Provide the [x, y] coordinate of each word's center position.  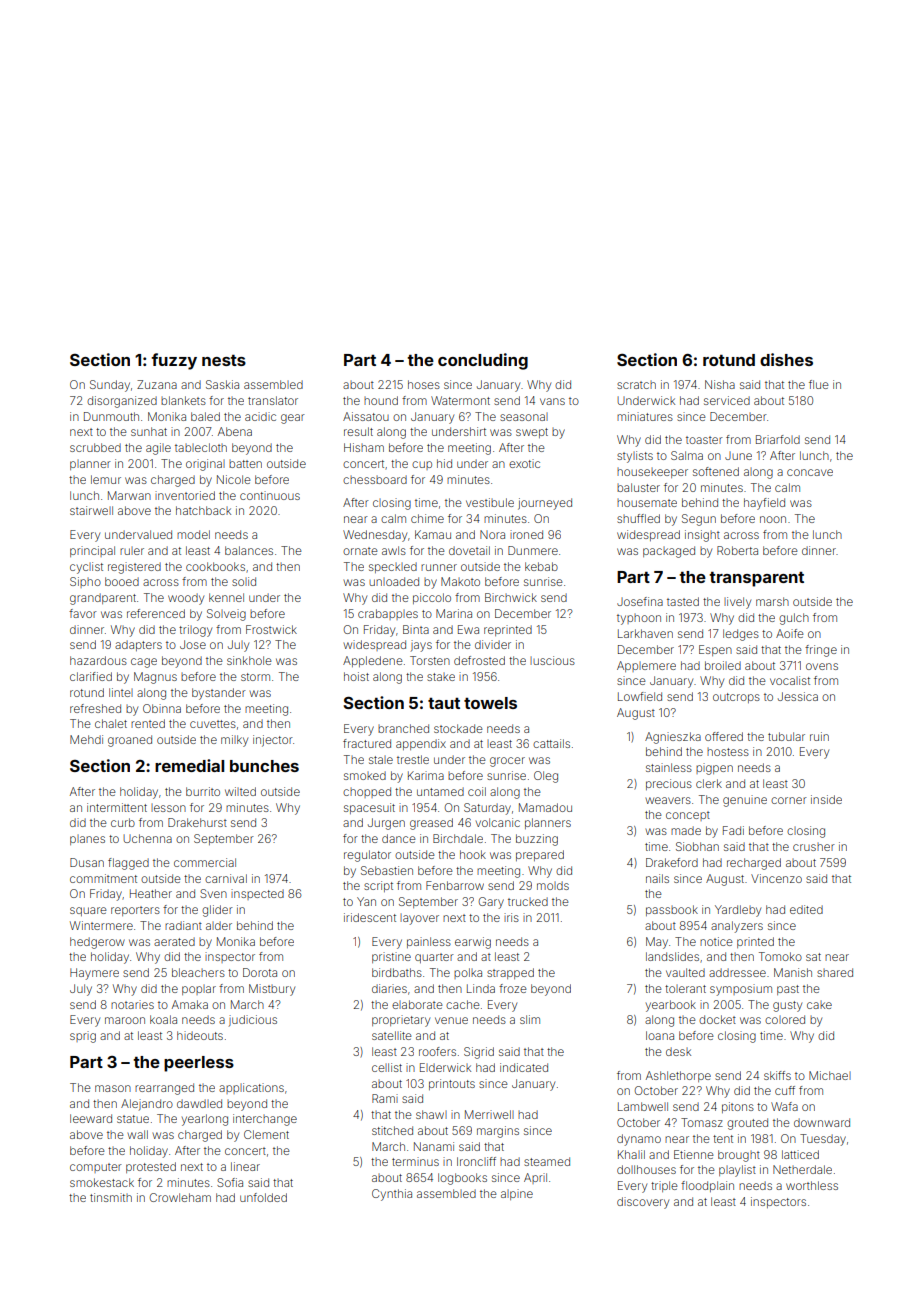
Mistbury [272, 990]
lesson [168, 808]
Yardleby [738, 911]
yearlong [205, 1120]
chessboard [375, 479]
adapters [138, 645]
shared [835, 972]
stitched [392, 1130]
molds [553, 885]
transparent [756, 579]
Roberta [737, 550]
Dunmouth [111, 416]
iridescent [370, 917]
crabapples [388, 614]
